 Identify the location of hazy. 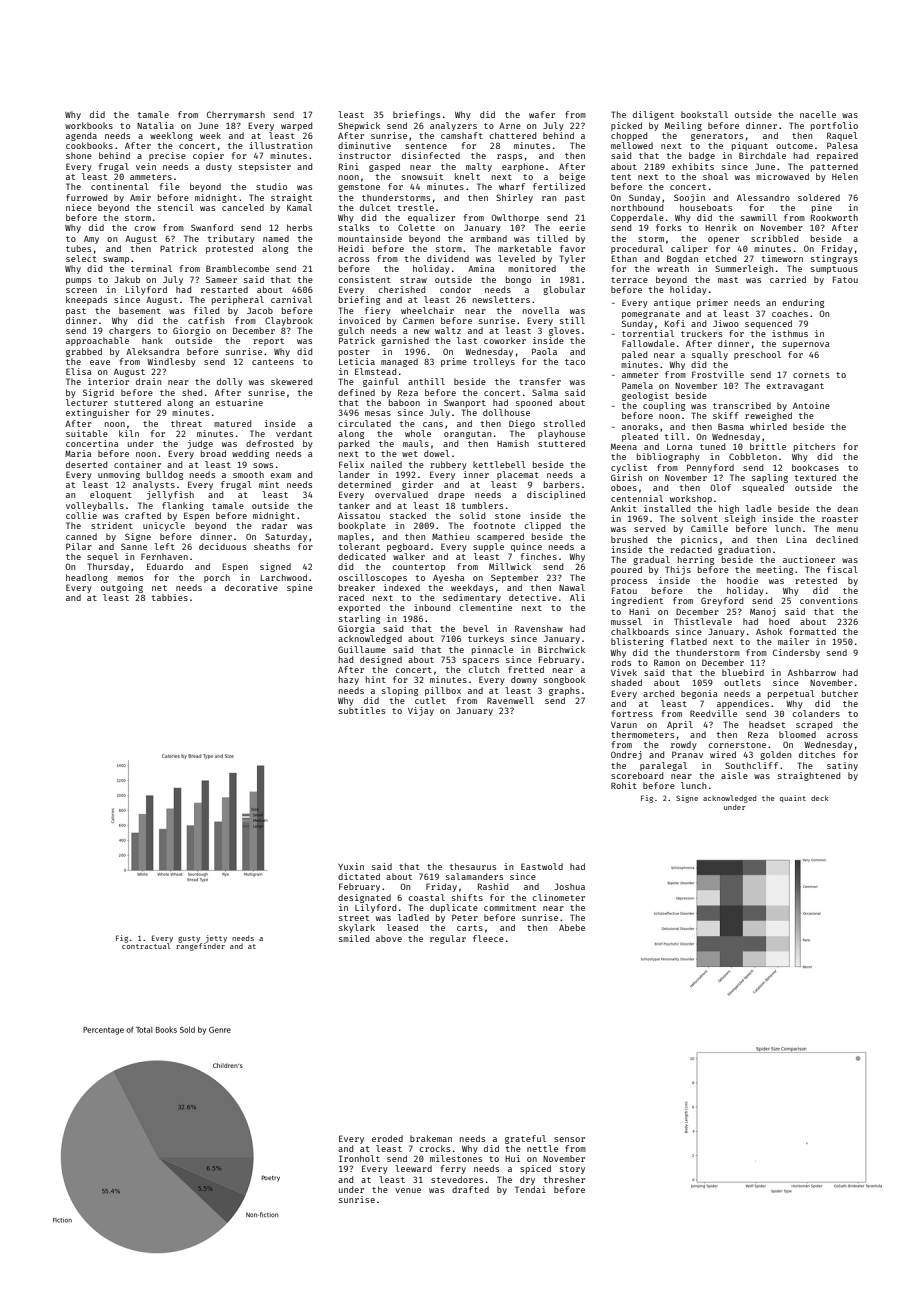
(349, 680).
